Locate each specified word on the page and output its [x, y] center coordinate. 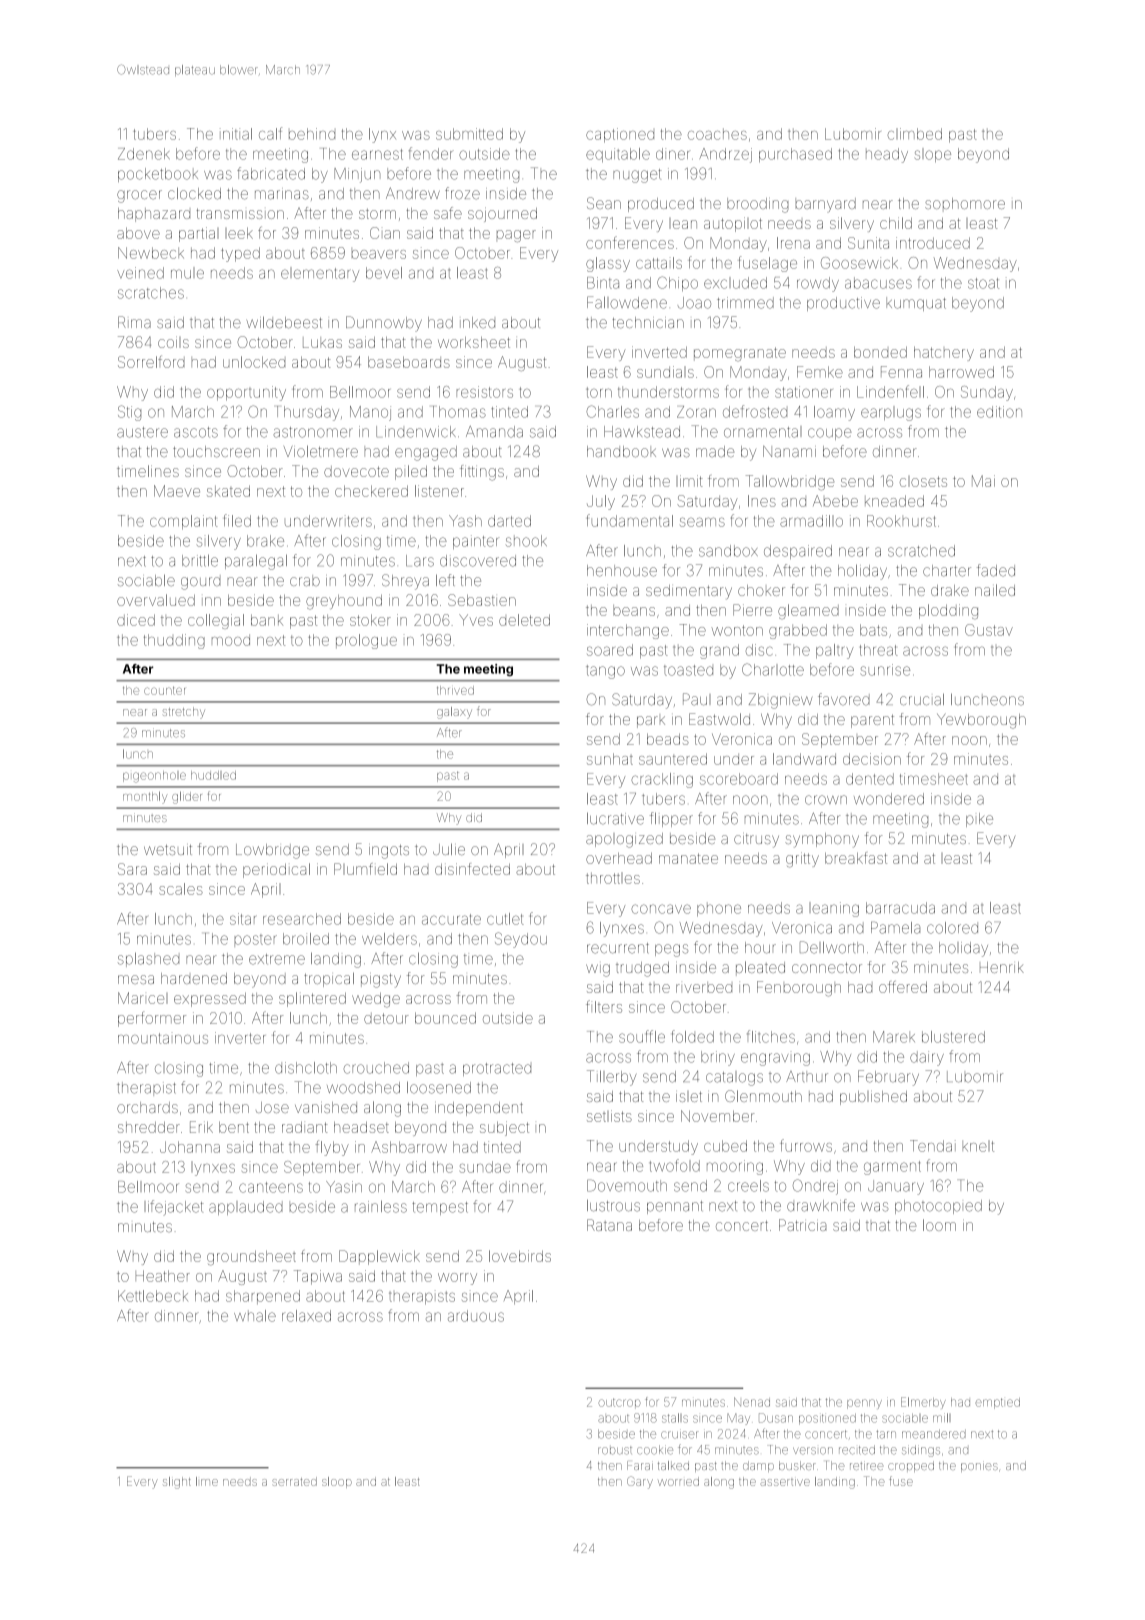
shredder [149, 1127]
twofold [674, 1165]
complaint [183, 522]
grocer [139, 196]
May [738, 1419]
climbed [914, 134]
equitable [618, 155]
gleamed [808, 611]
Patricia [802, 1225]
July [601, 502]
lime [207, 1481]
